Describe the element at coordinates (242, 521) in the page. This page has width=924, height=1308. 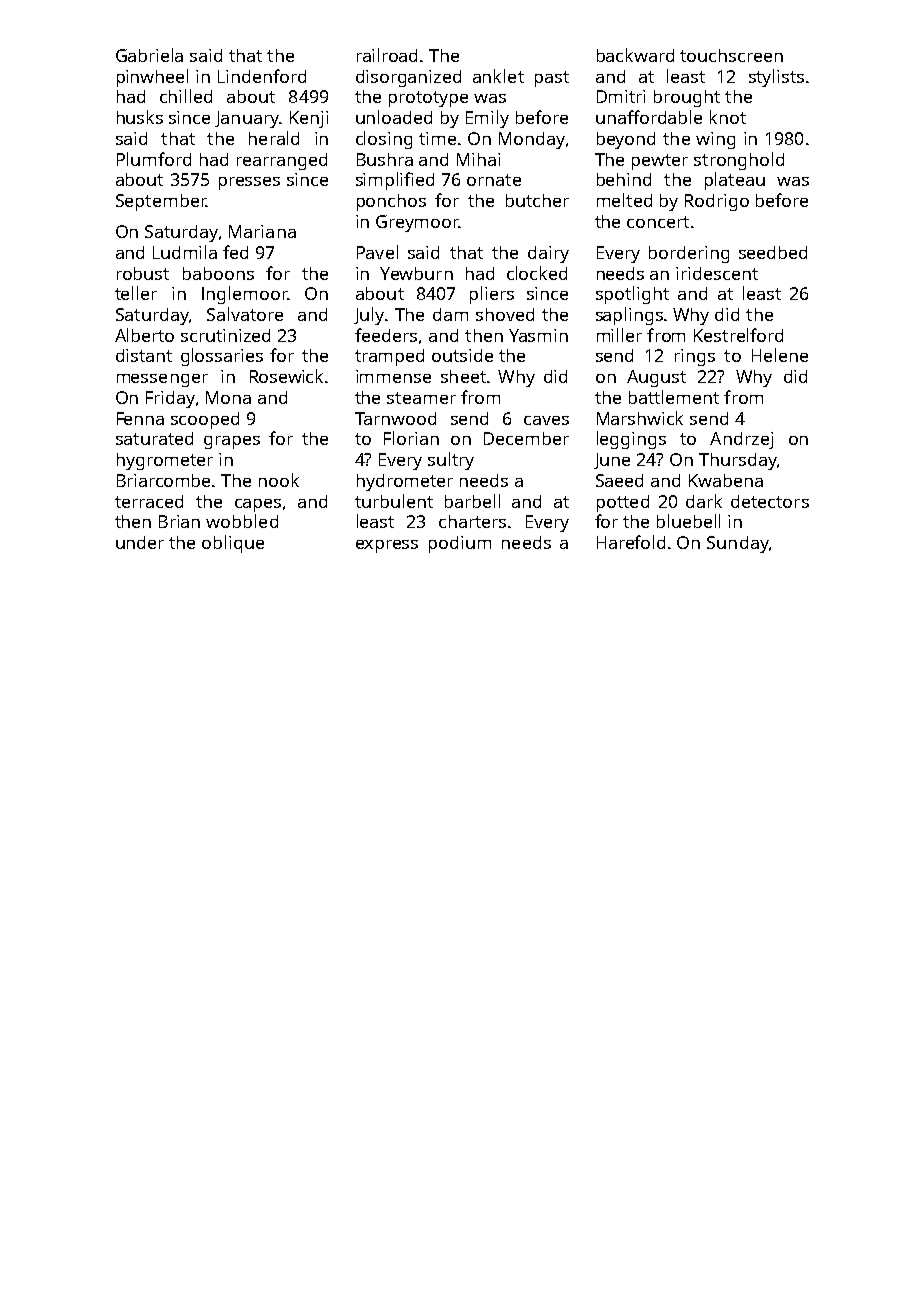
I see `wobbled` at that location.
